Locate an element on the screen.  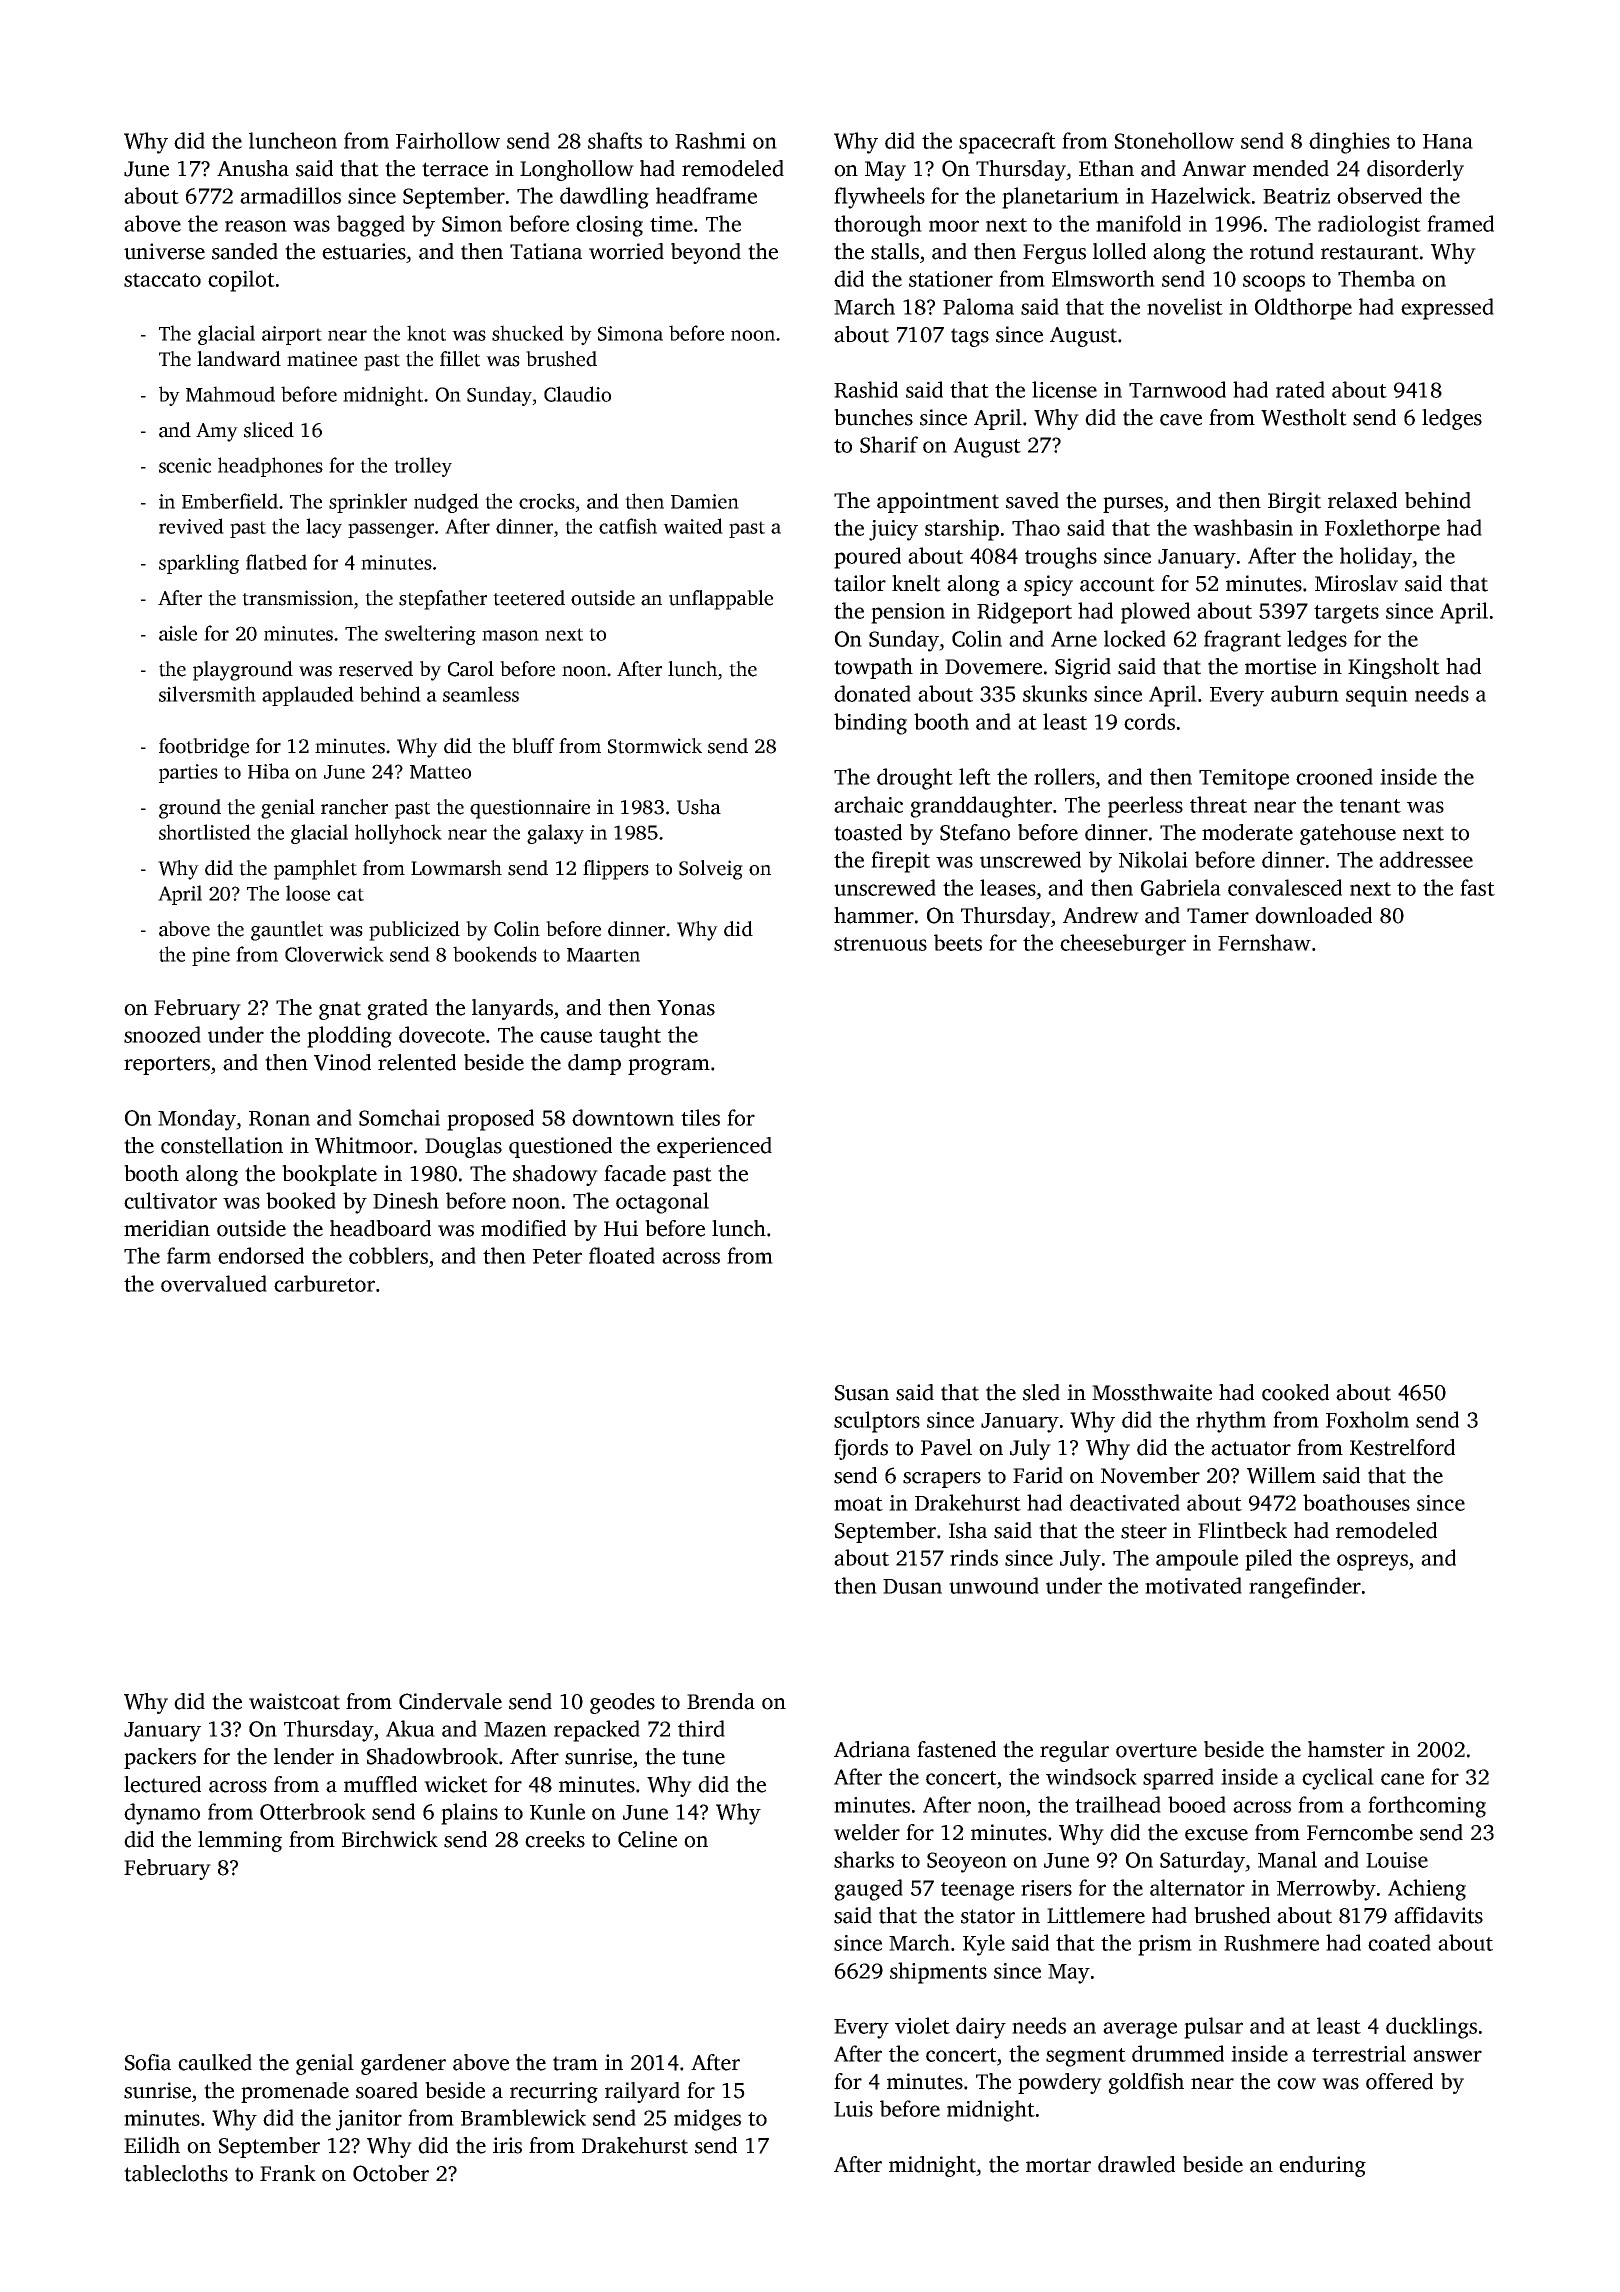
firepit is located at coordinates (900, 862).
